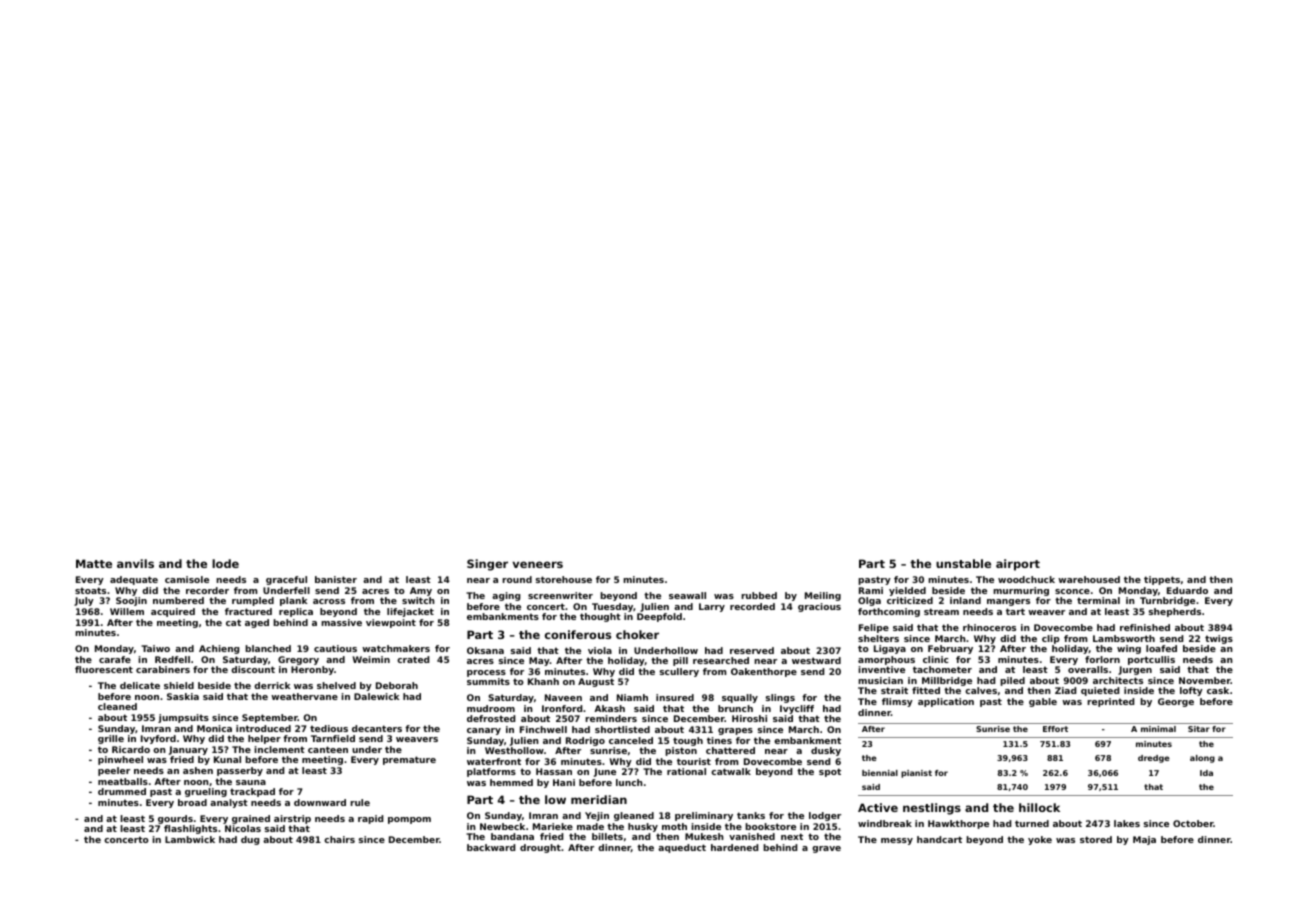 Image resolution: width=1308 pixels, height=924 pixels. What do you see at coordinates (719, 740) in the screenshot?
I see `tines` at bounding box center [719, 740].
